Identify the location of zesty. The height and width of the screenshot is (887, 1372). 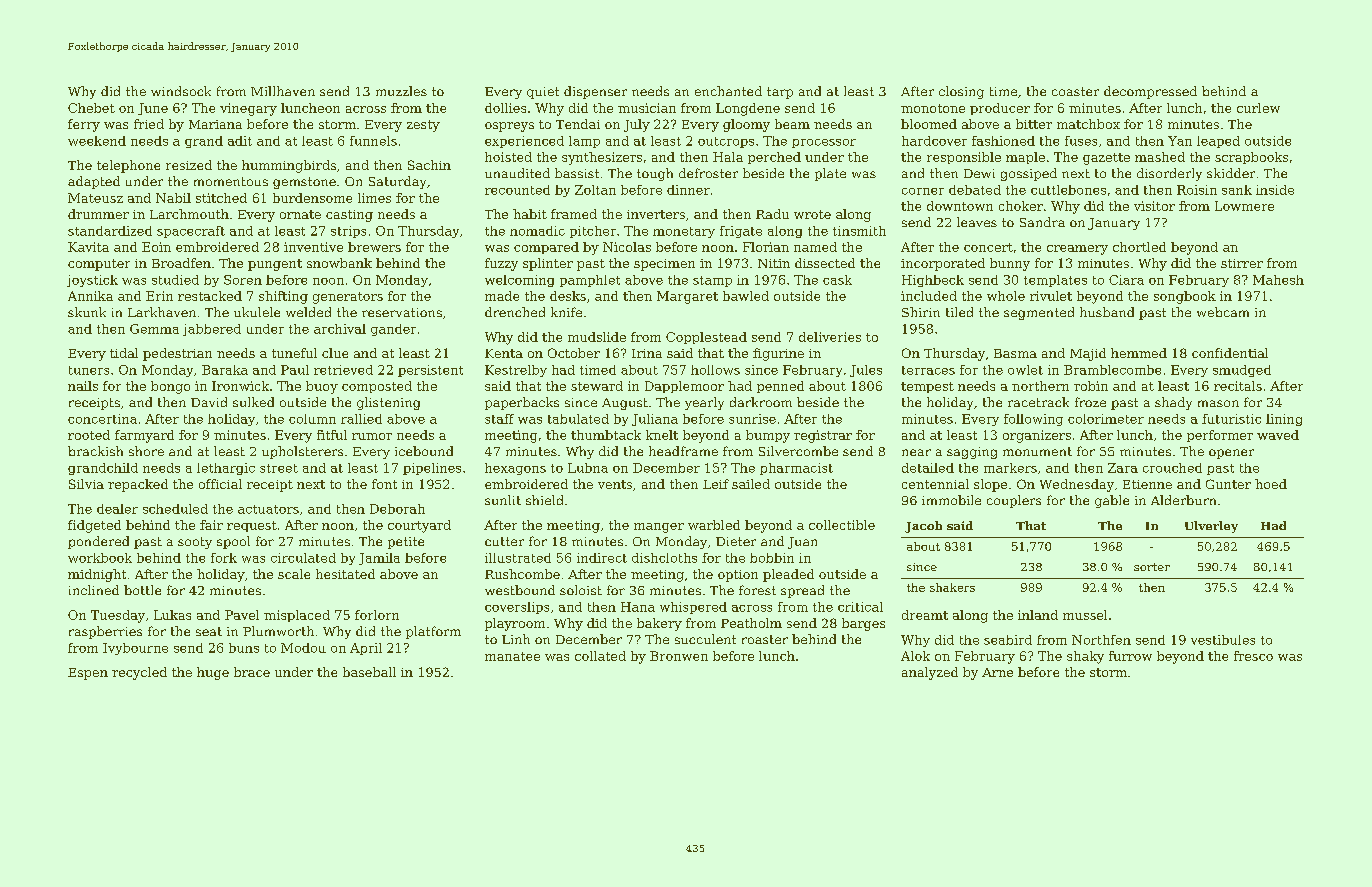
(423, 126).
